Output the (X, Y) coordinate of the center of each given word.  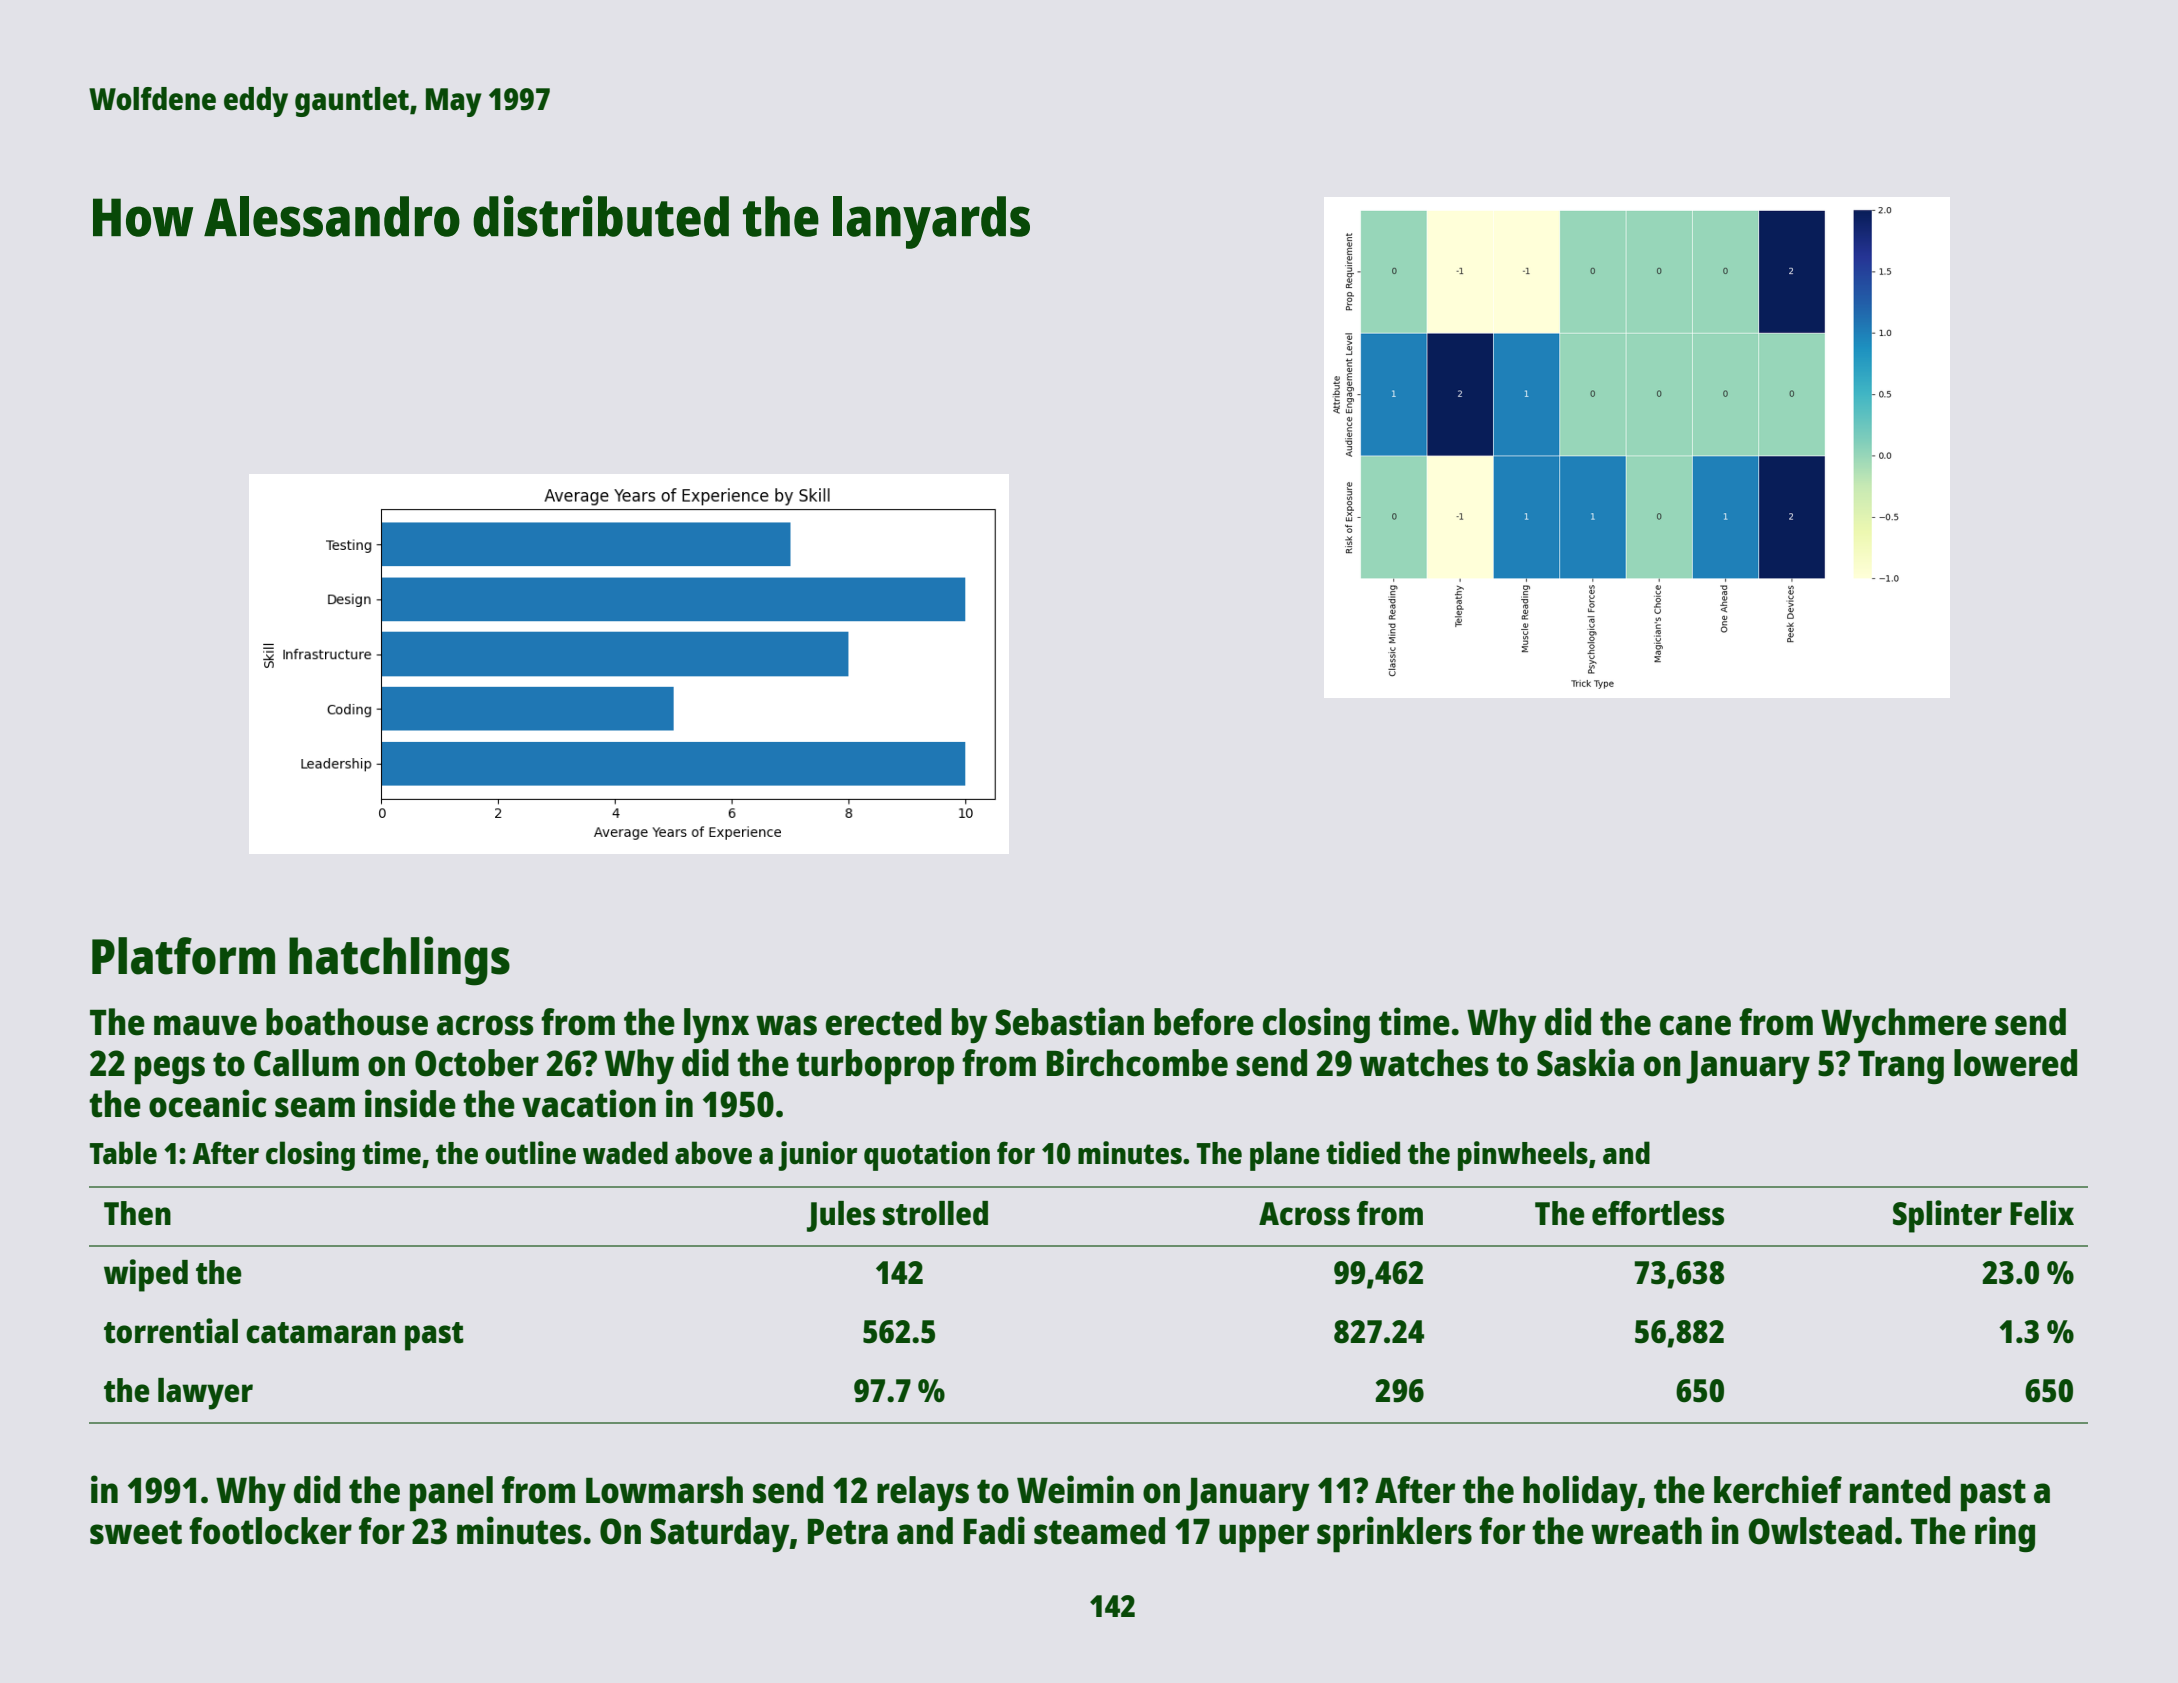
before (1204, 1022)
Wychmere (1904, 1025)
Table (123, 1153)
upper (1264, 1538)
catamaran (321, 1333)
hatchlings (399, 961)
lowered (2015, 1063)
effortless (1658, 1213)
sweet (136, 1532)
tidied (1363, 1153)
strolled (935, 1213)
